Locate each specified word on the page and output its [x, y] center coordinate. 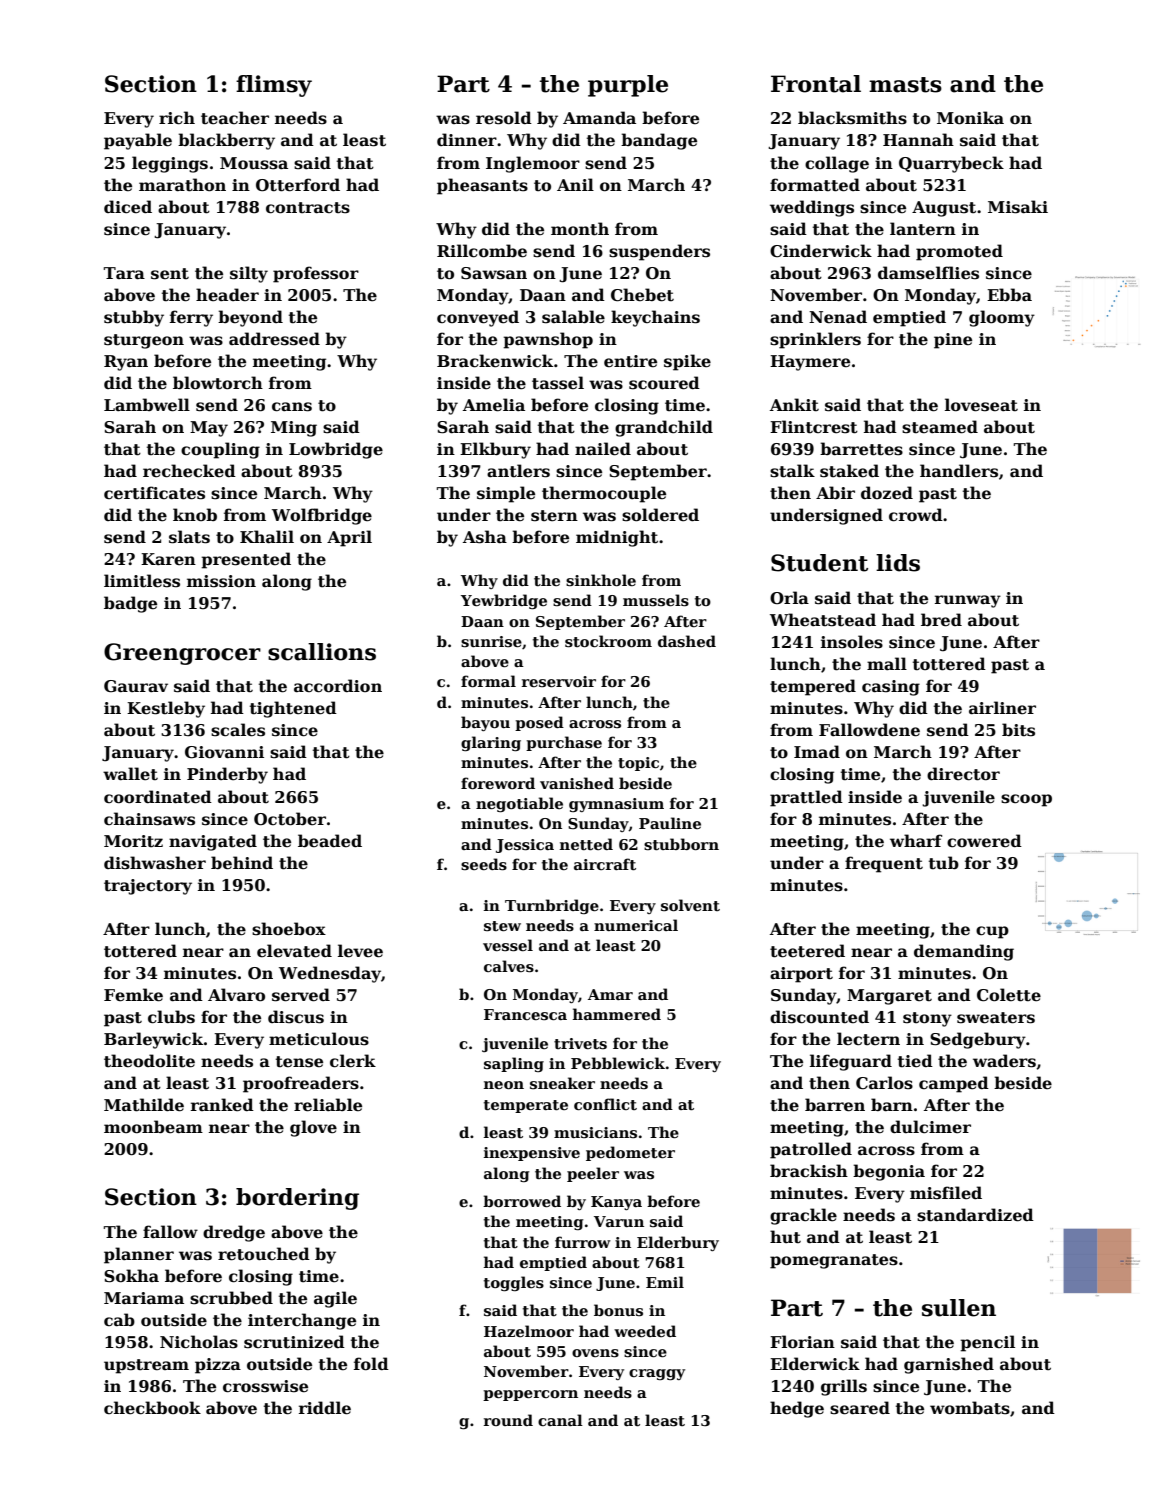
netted [586, 844]
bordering [297, 1199]
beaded [330, 841]
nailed [603, 449]
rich [177, 118]
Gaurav [136, 686]
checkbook [152, 1408]
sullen [959, 1308]
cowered [984, 841]
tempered [813, 687]
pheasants [482, 186]
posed [539, 723]
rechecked [189, 471]
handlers [959, 471]
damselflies [928, 273]
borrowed [522, 1201]
